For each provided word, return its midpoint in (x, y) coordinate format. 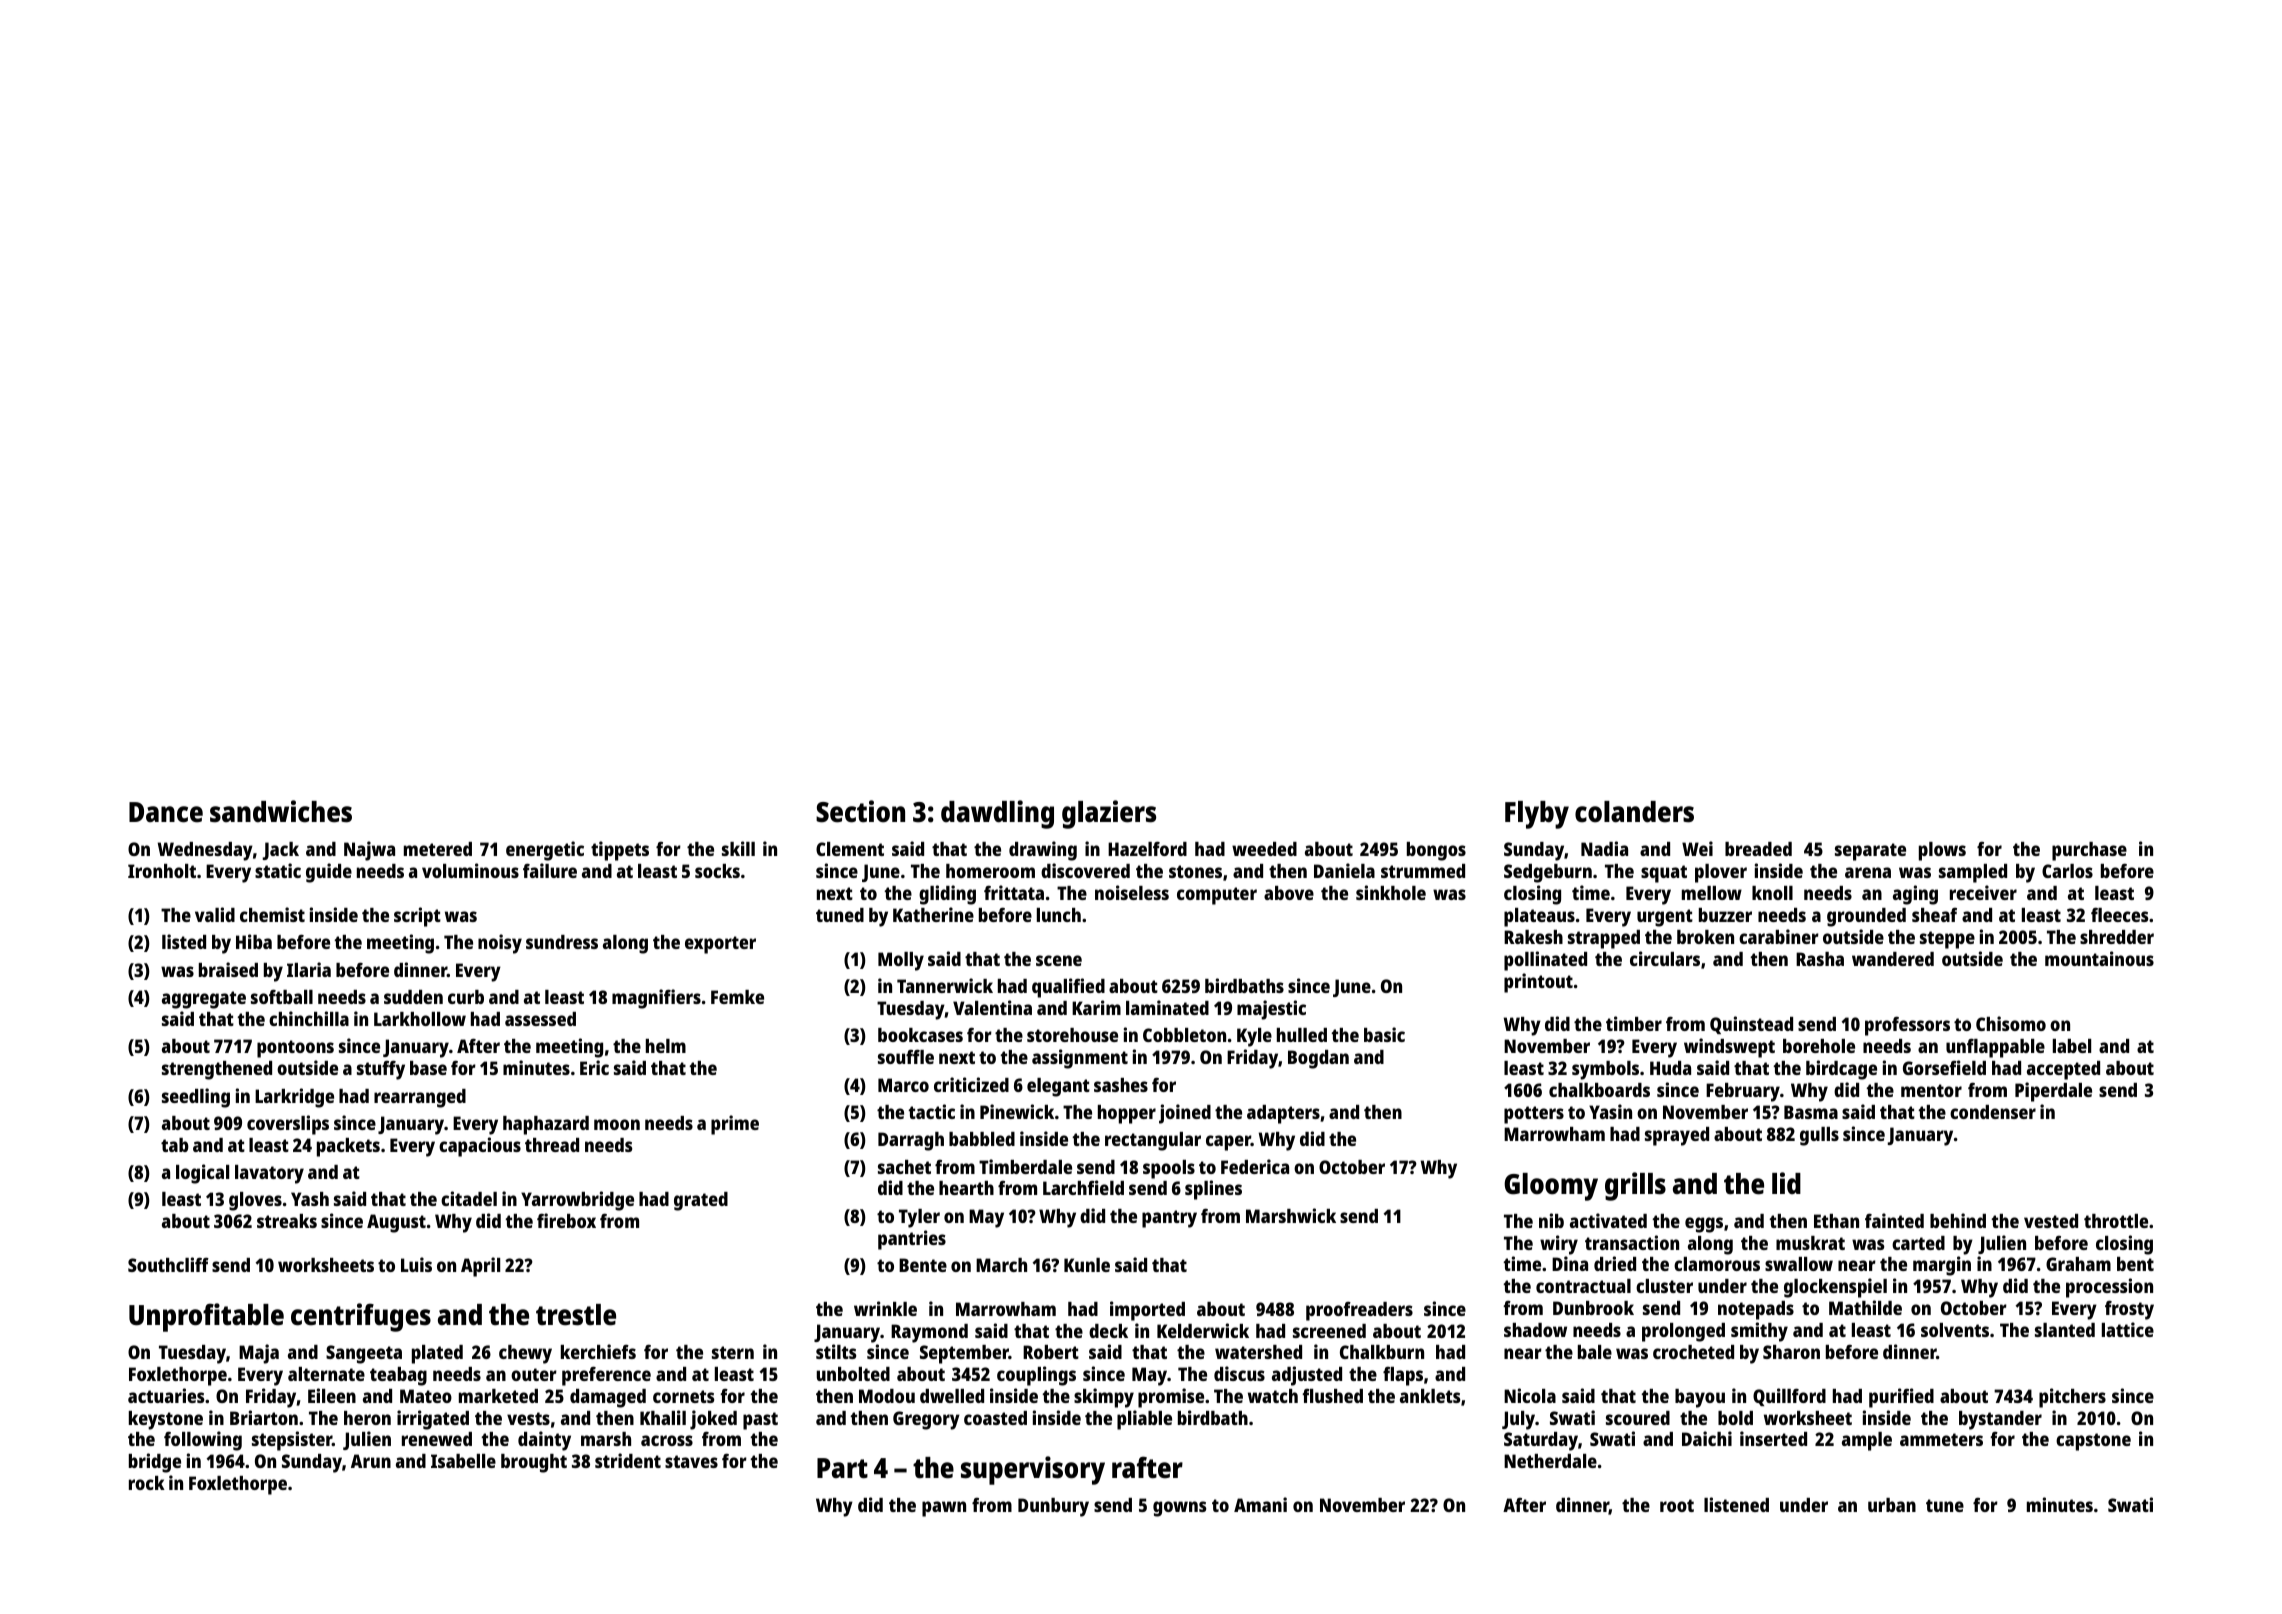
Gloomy (1551, 1187)
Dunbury (1053, 1507)
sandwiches (281, 811)
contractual (1583, 1286)
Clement (850, 849)
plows (1942, 851)
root (1677, 1505)
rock (147, 1483)
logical (202, 1174)
